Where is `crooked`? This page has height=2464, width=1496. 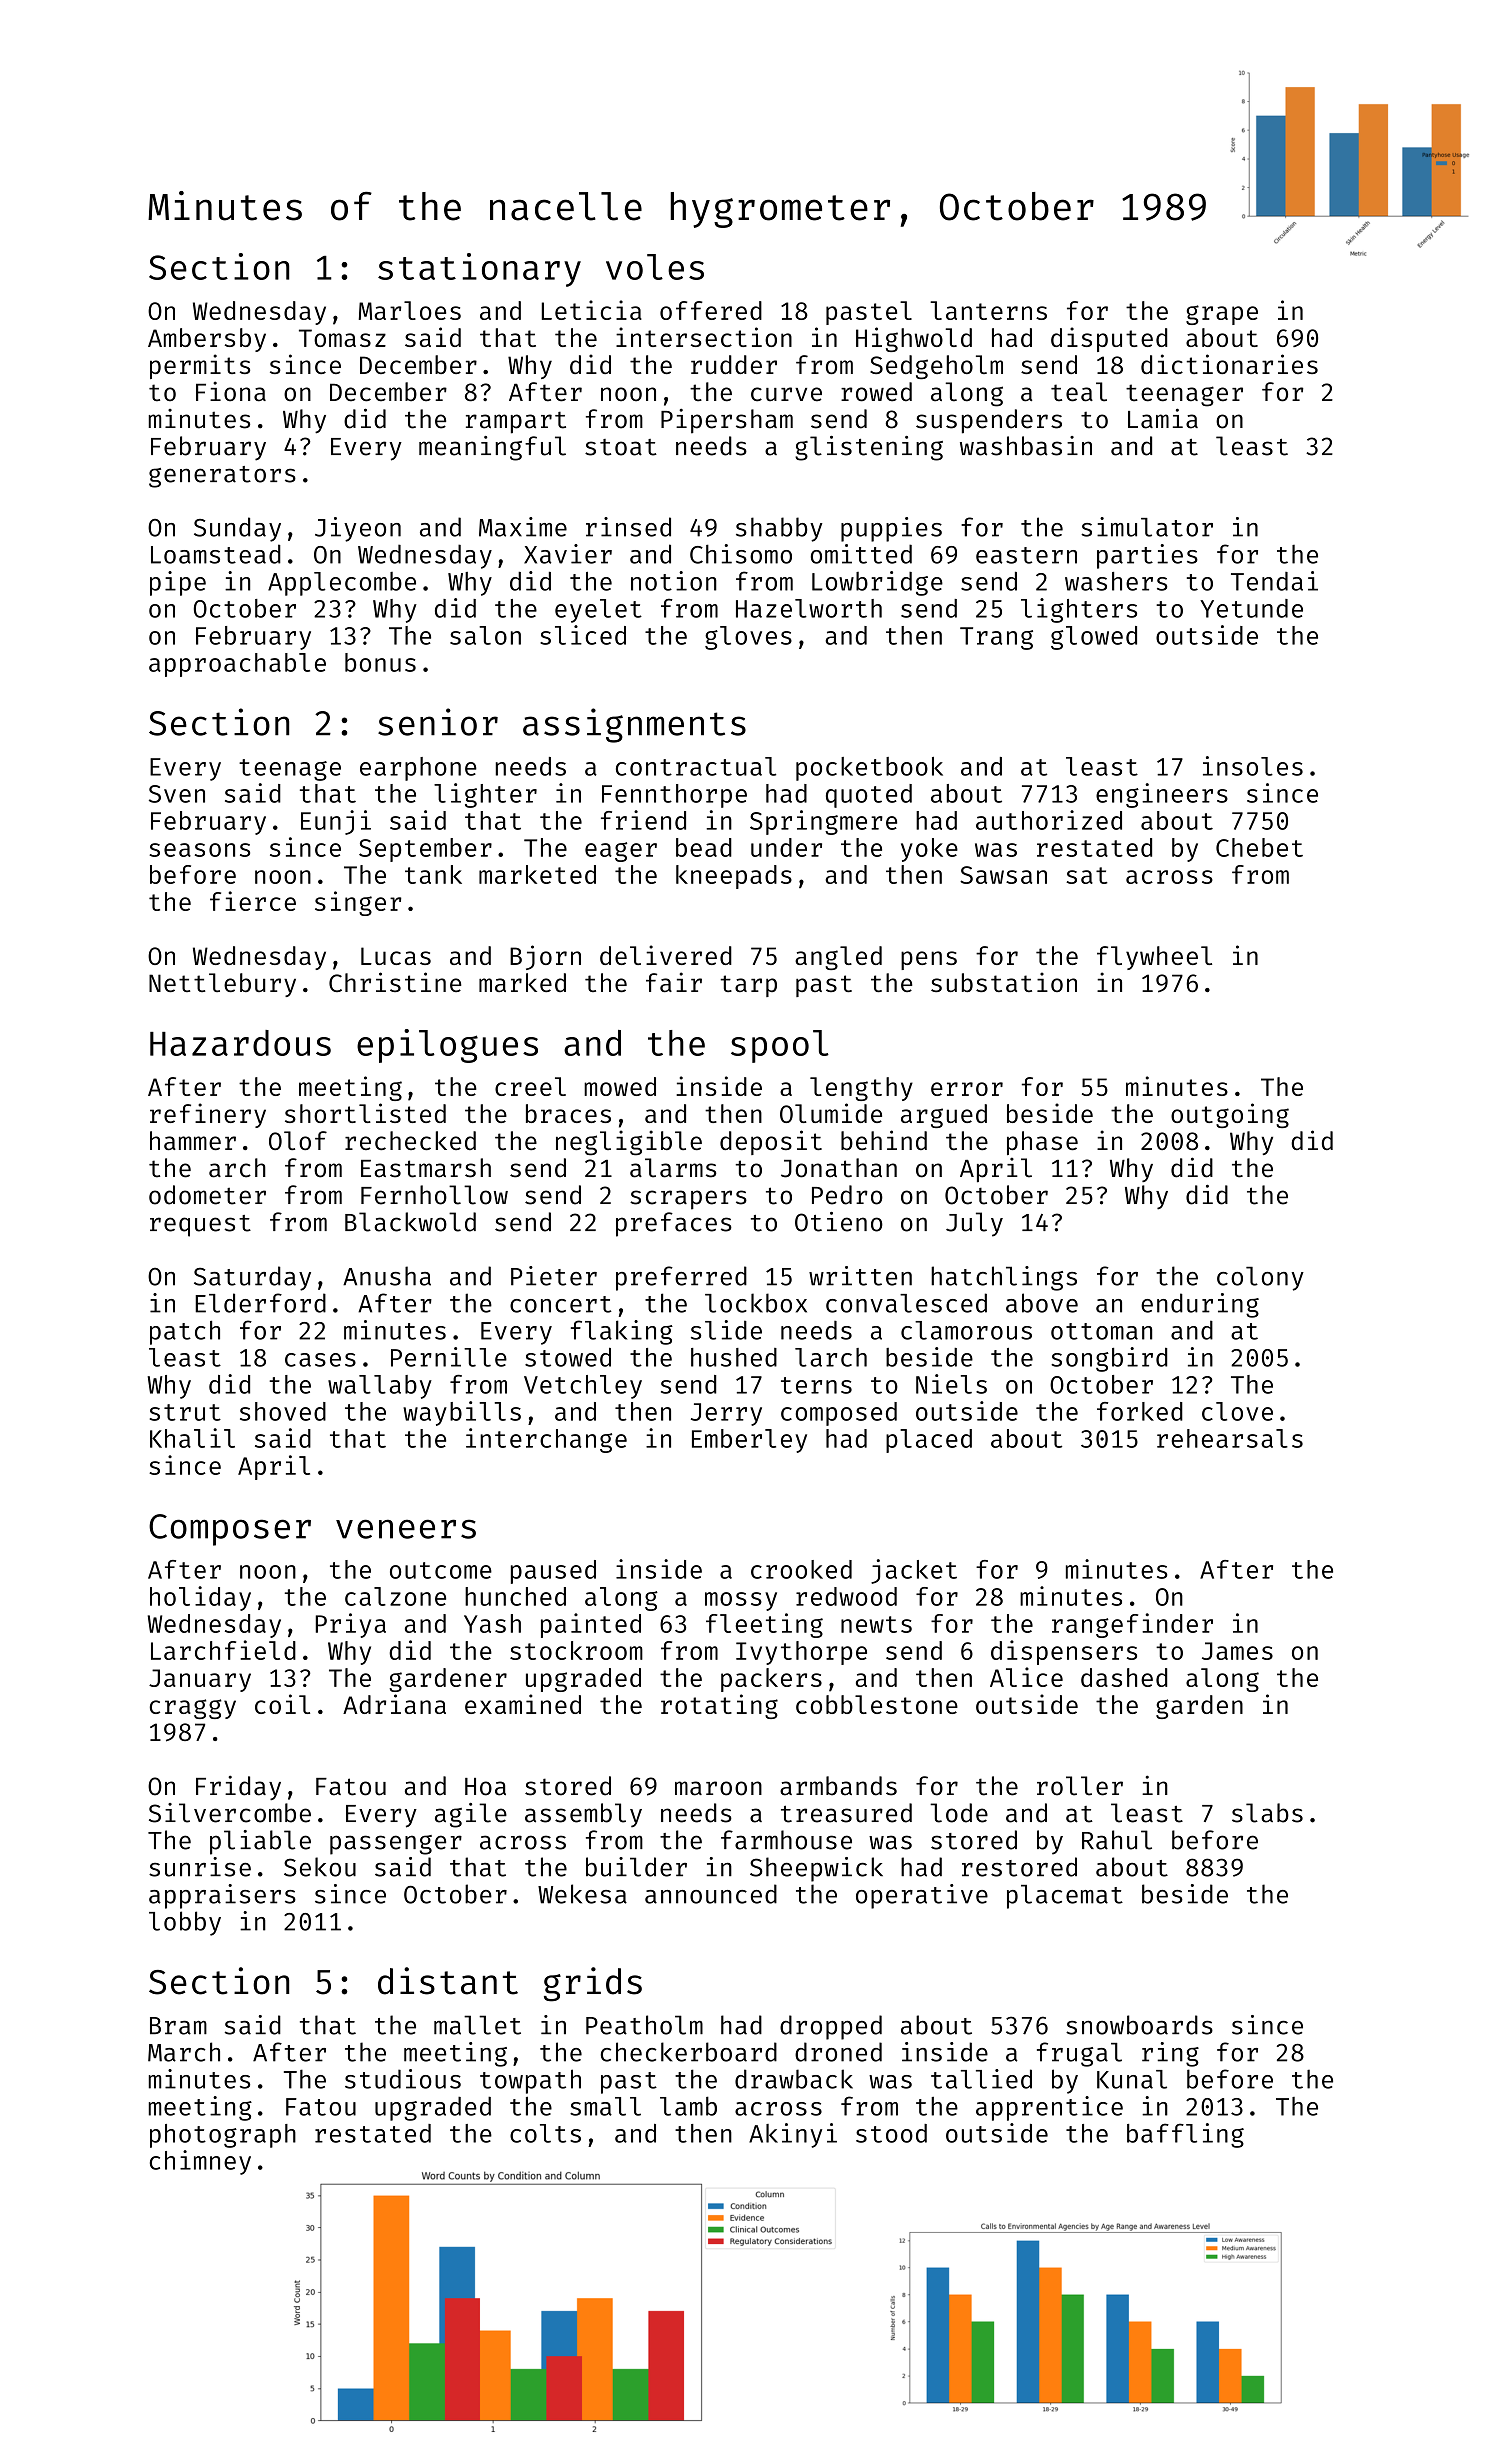 crooked is located at coordinates (801, 1569).
